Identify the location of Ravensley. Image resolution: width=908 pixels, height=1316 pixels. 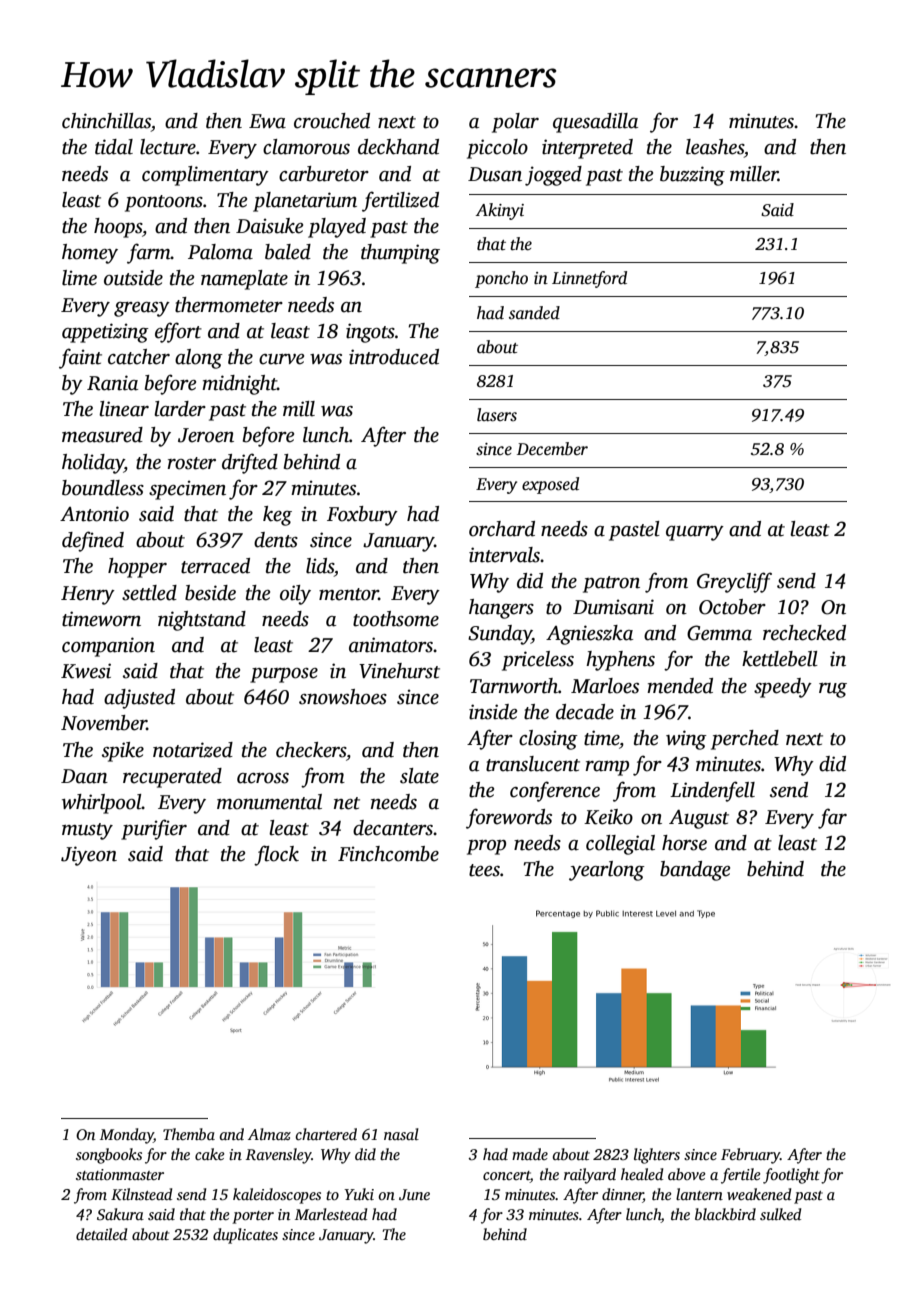
(279, 1156).
